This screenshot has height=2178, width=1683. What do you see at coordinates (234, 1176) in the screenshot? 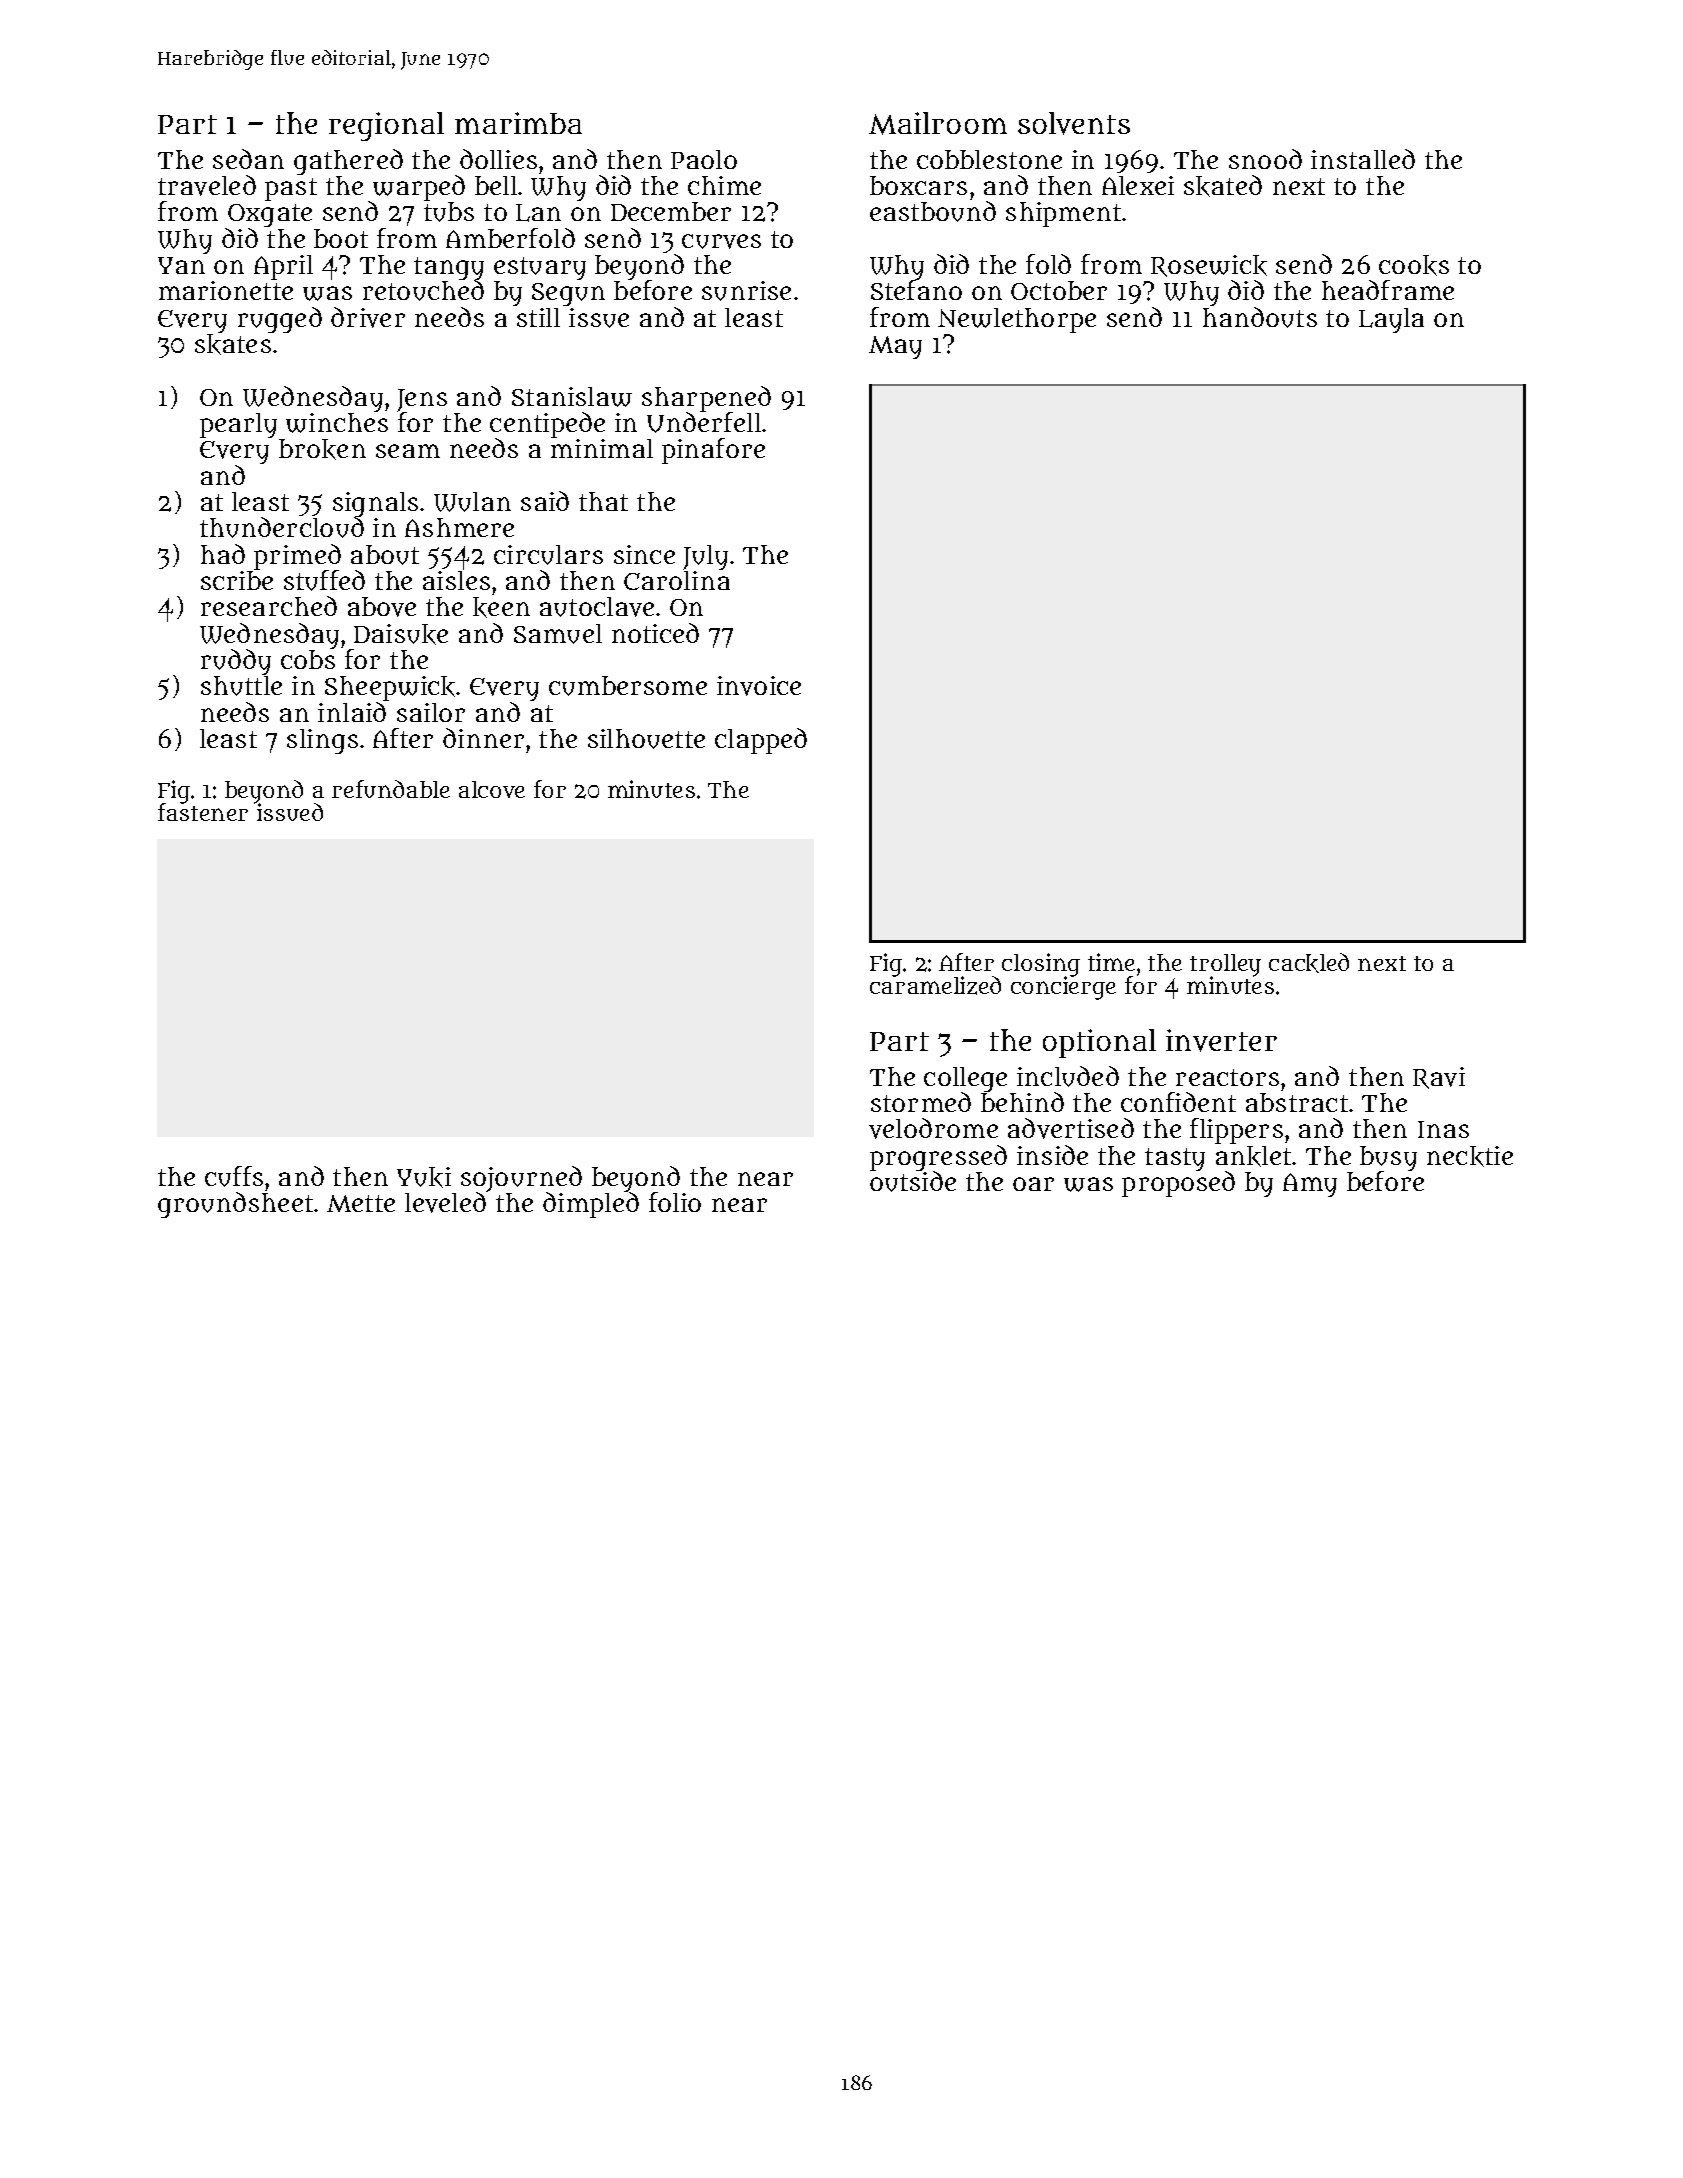
I see `cuffs` at bounding box center [234, 1176].
